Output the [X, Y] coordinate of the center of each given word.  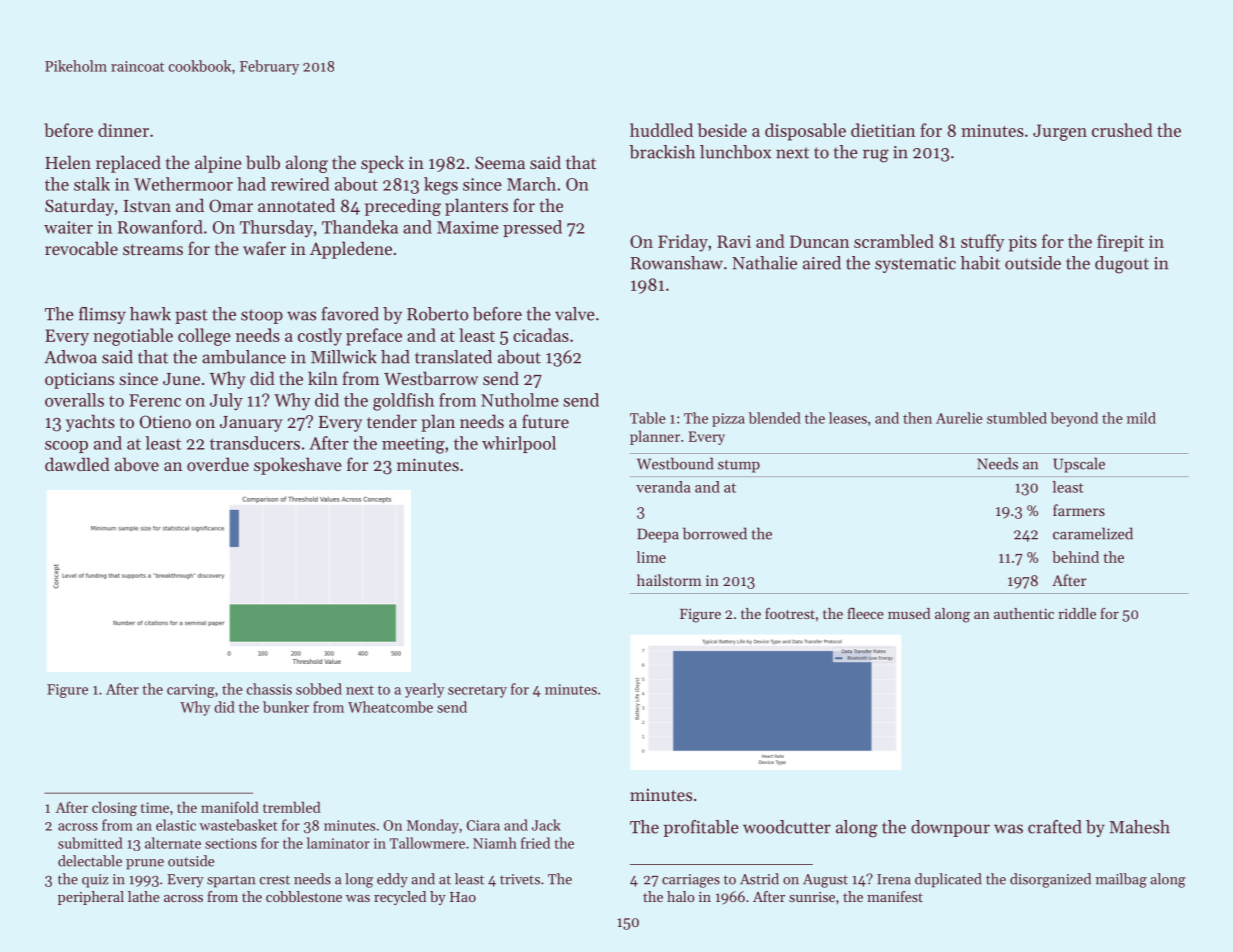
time [155, 807]
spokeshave [298, 466]
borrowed [715, 533]
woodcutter [787, 827]
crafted [1055, 827]
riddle [1077, 613]
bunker [286, 707]
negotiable [133, 337]
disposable [805, 132]
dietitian [883, 130]
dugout [1122, 265]
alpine [218, 164]
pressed [532, 228]
